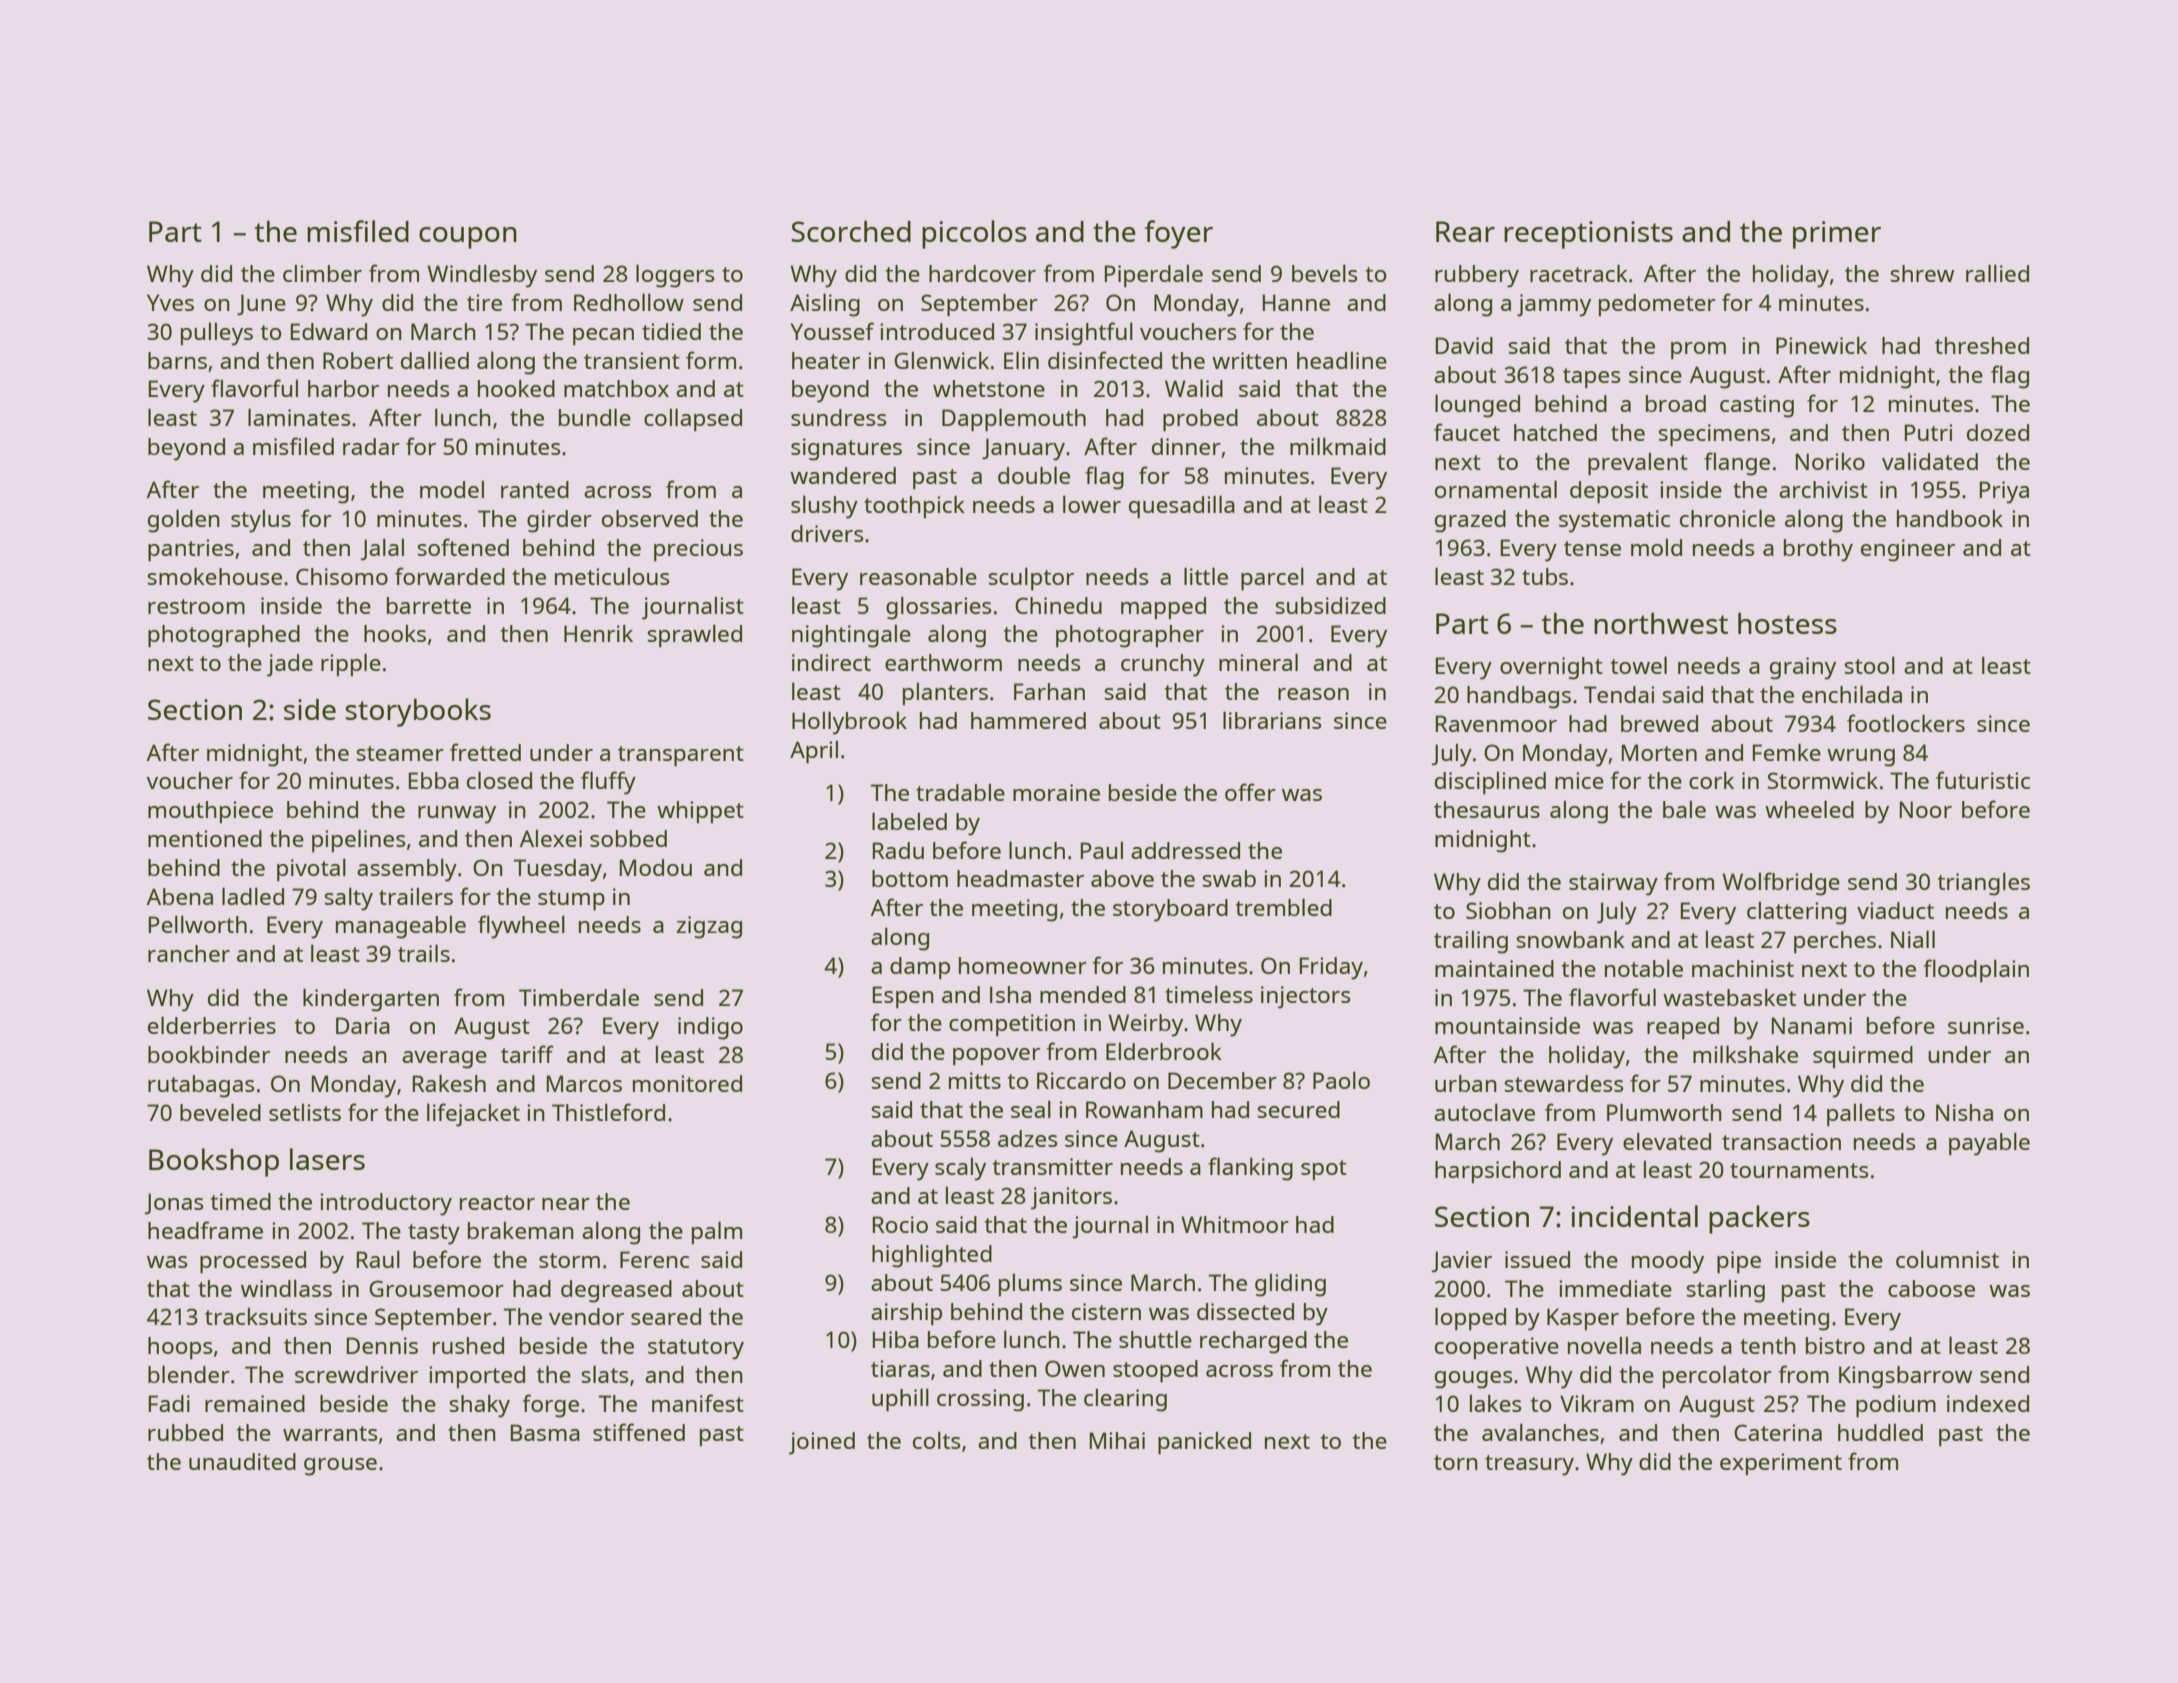  Describe the element at coordinates (1976, 970) in the document. I see `floodplain` at that location.
